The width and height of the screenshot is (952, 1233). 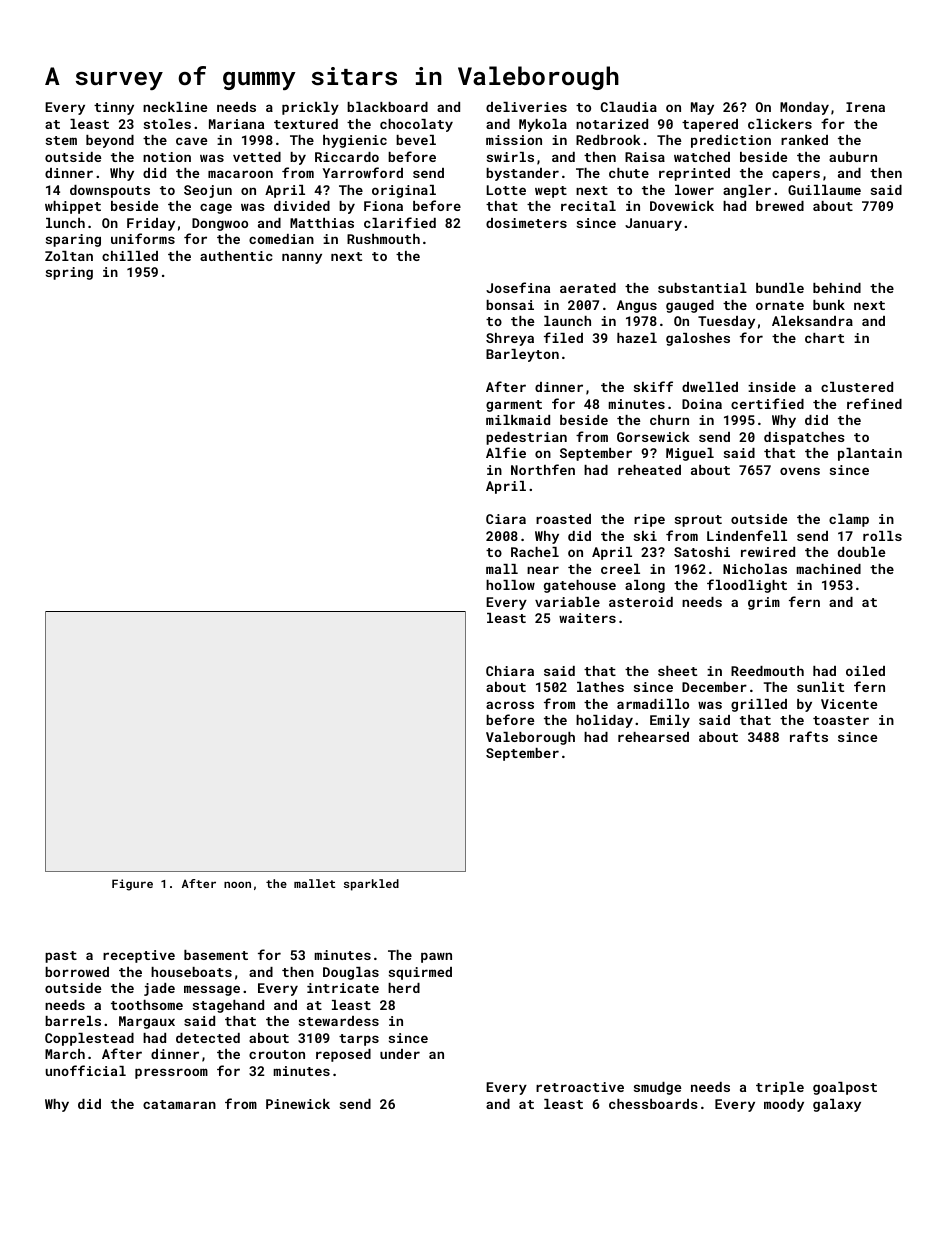 What do you see at coordinates (302, 258) in the screenshot?
I see `nanny` at bounding box center [302, 258].
